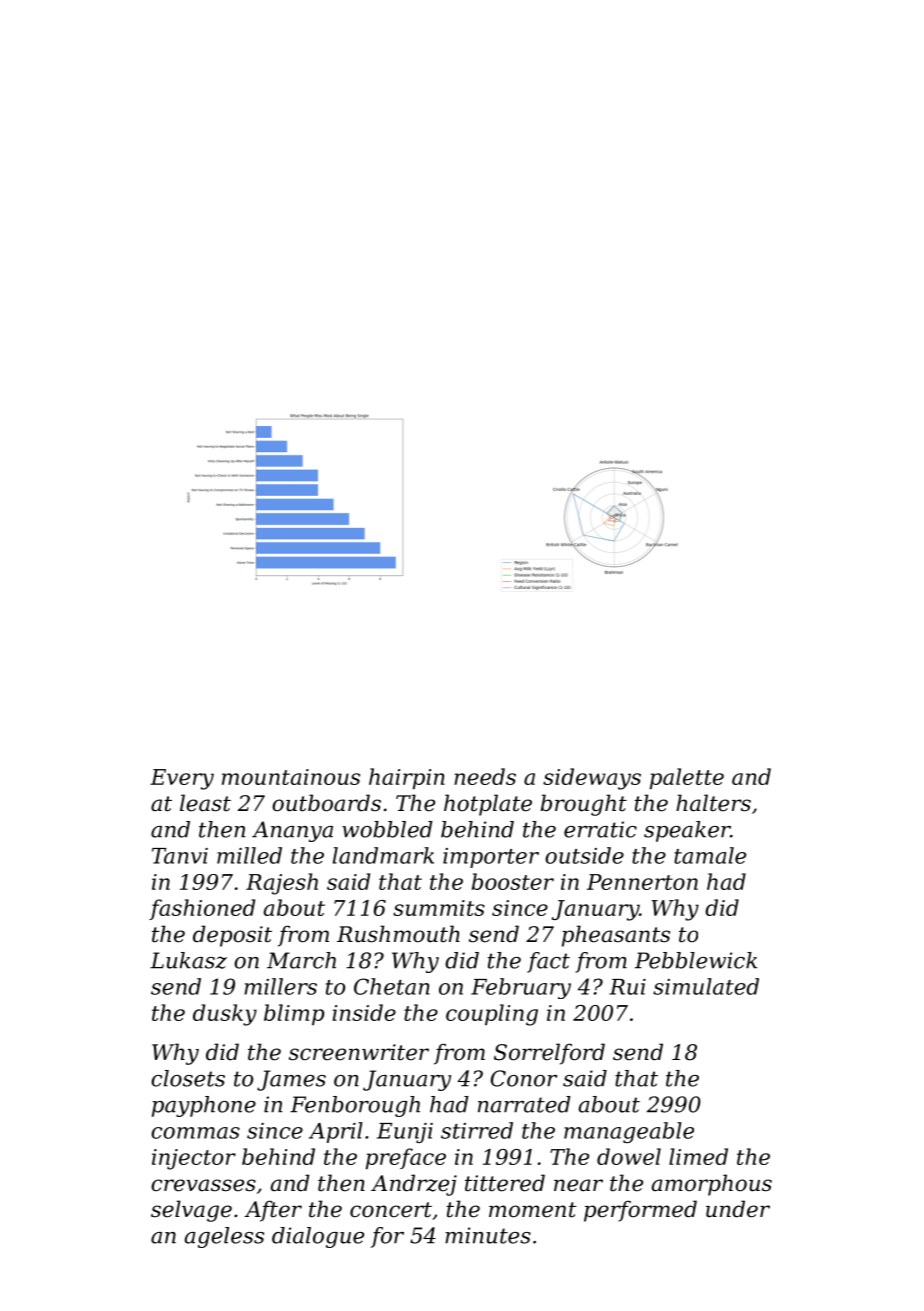 This image has width=924, height=1311. Describe the element at coordinates (188, 960) in the image. I see `Lukasz` at that location.
